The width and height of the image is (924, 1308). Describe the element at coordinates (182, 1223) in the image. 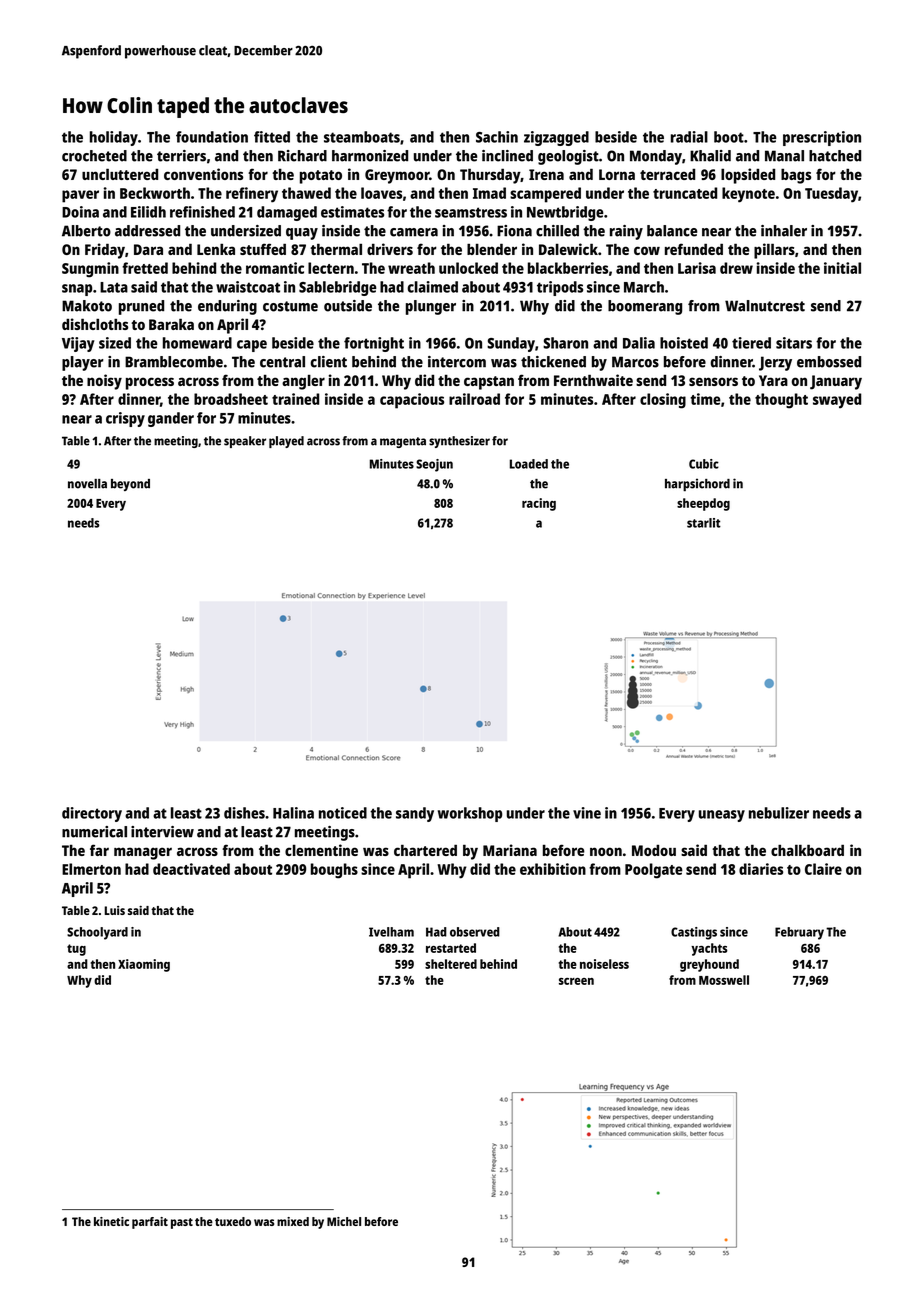

I see `past` at that location.
